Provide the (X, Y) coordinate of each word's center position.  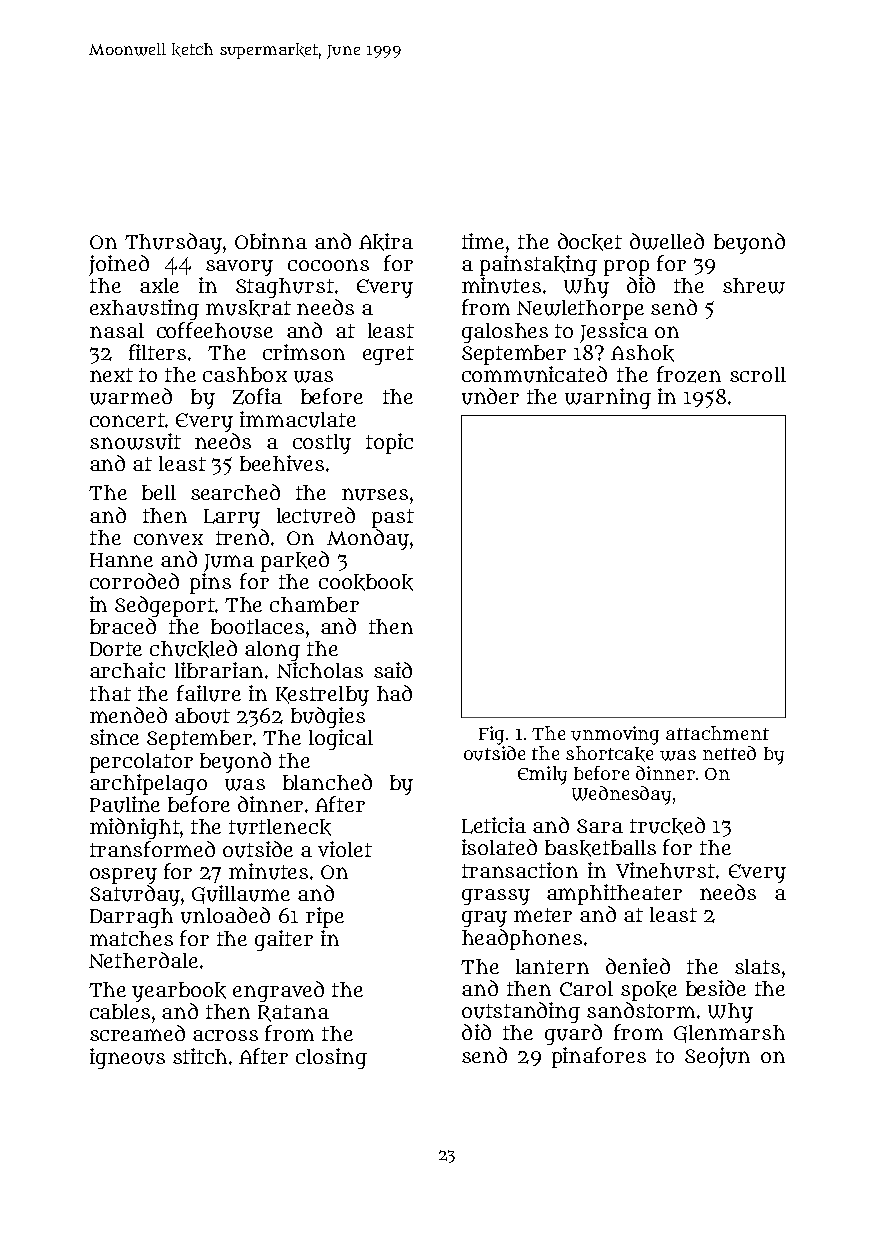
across (225, 1035)
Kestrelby (322, 696)
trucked (667, 826)
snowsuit (135, 441)
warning (608, 398)
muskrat (248, 308)
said (393, 670)
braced (123, 626)
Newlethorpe (580, 310)
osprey (123, 876)
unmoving (615, 735)
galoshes (505, 333)
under (490, 396)
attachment (717, 733)
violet (345, 849)
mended (128, 715)
